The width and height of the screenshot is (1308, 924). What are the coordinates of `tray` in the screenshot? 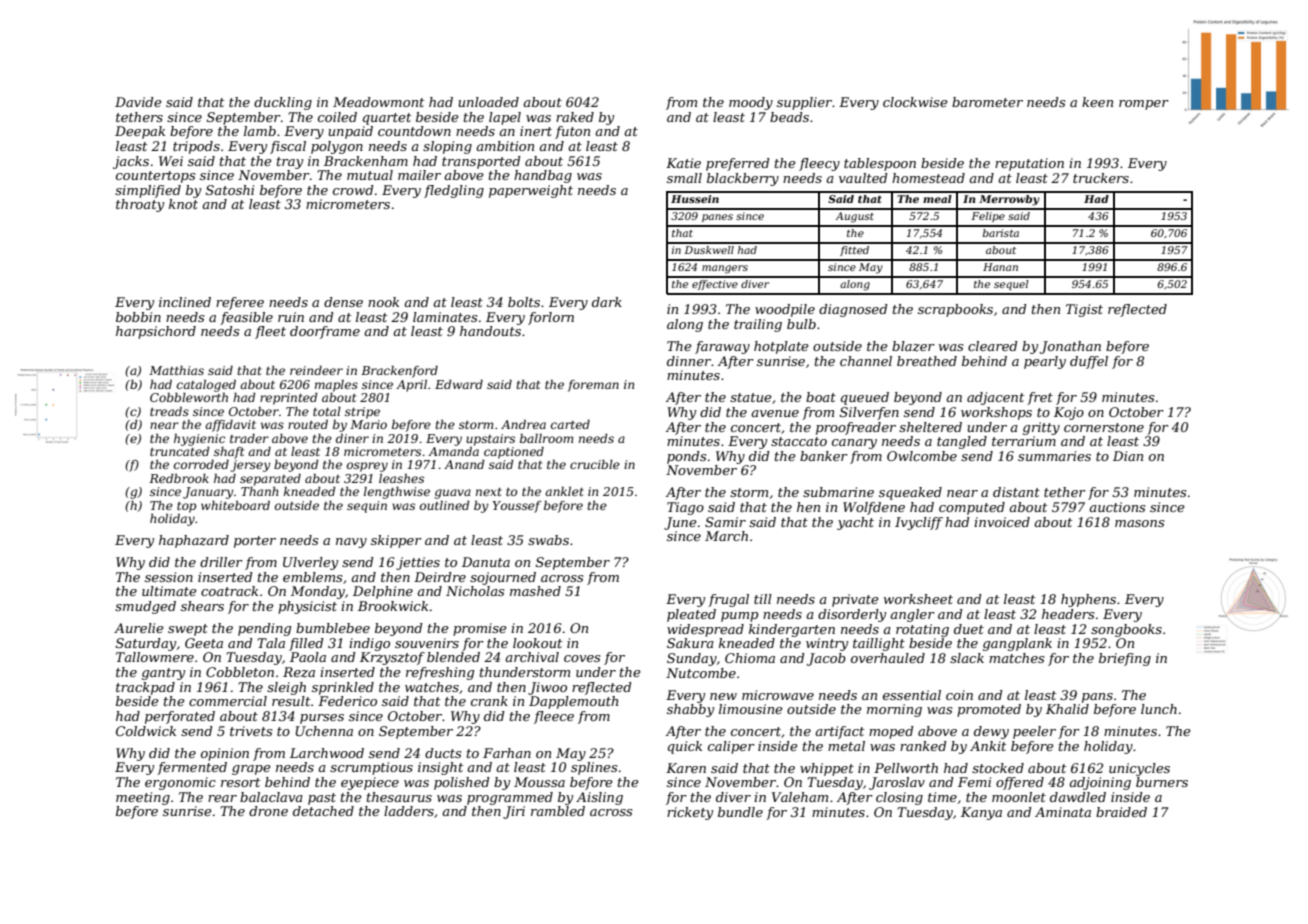 It's located at (290, 163).
